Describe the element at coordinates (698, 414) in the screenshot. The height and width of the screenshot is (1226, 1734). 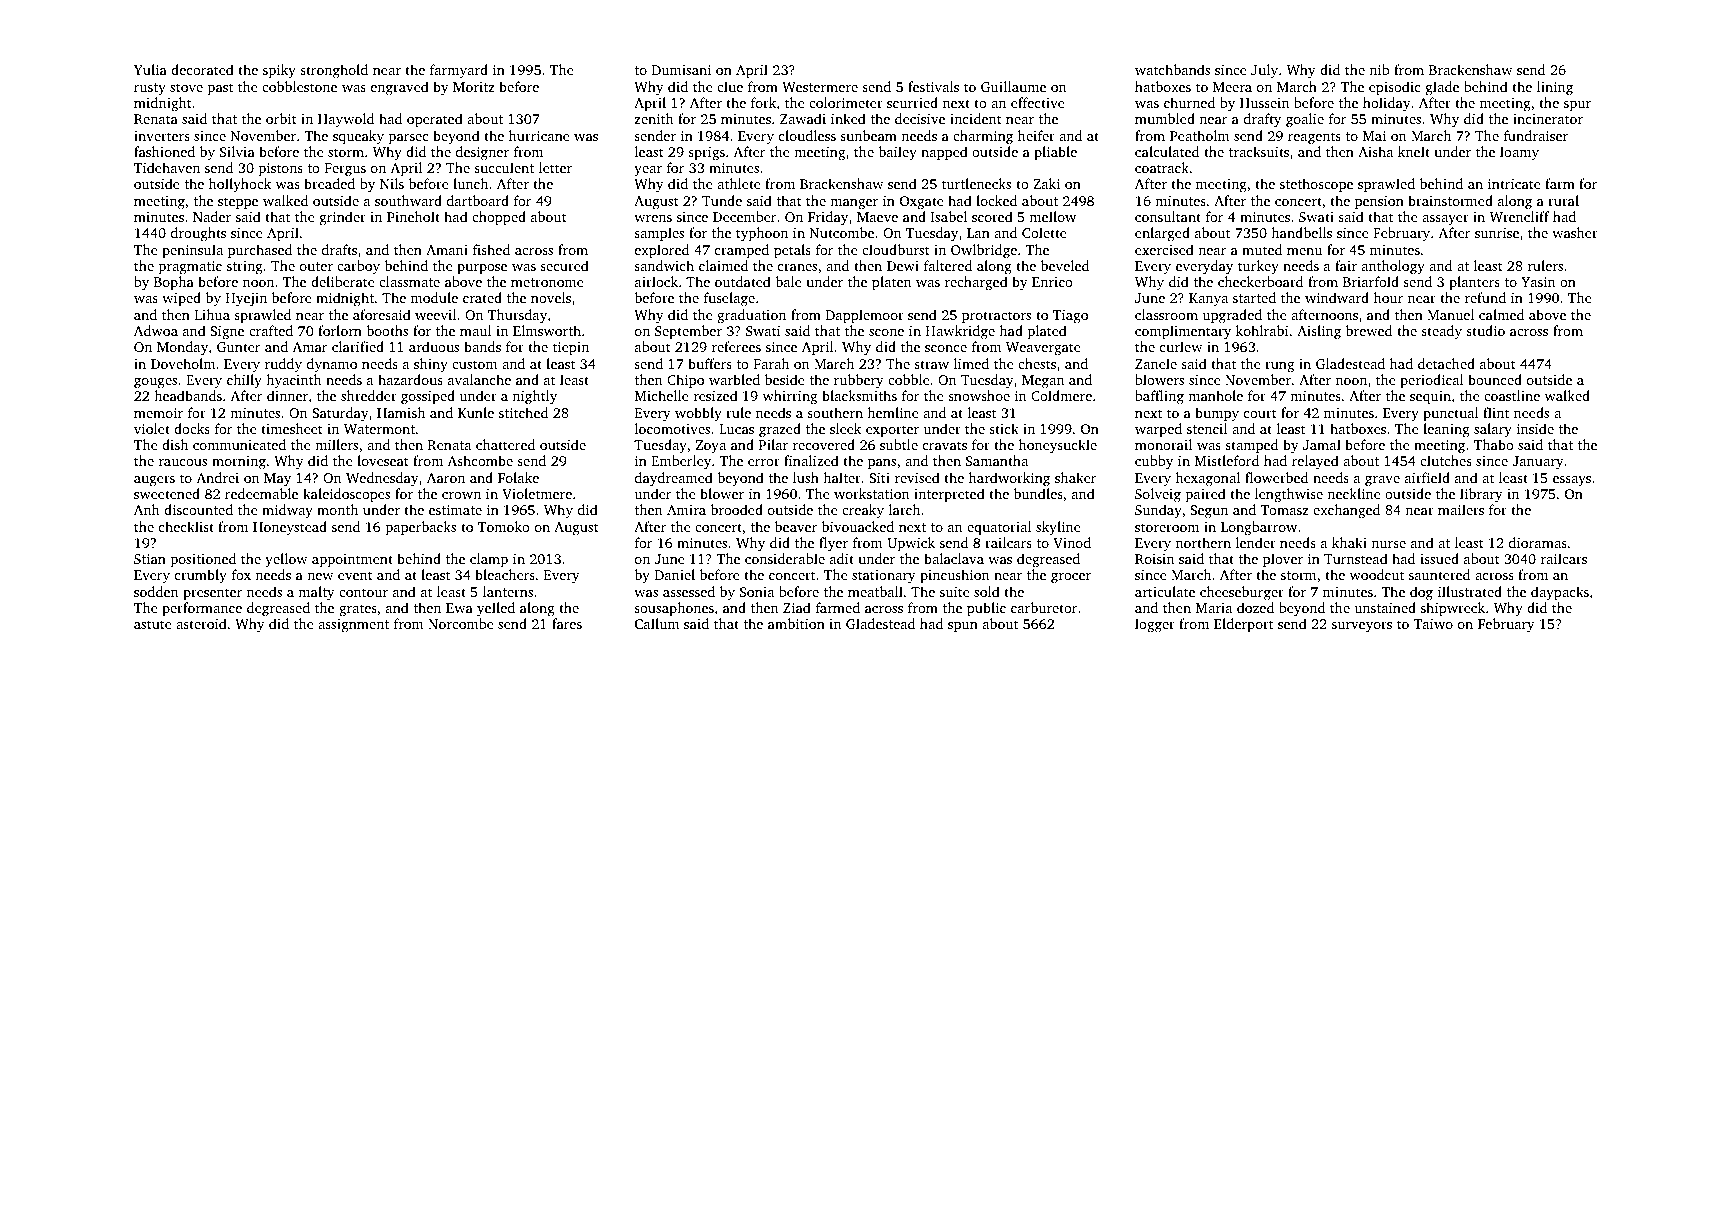
I see `wobbly` at that location.
